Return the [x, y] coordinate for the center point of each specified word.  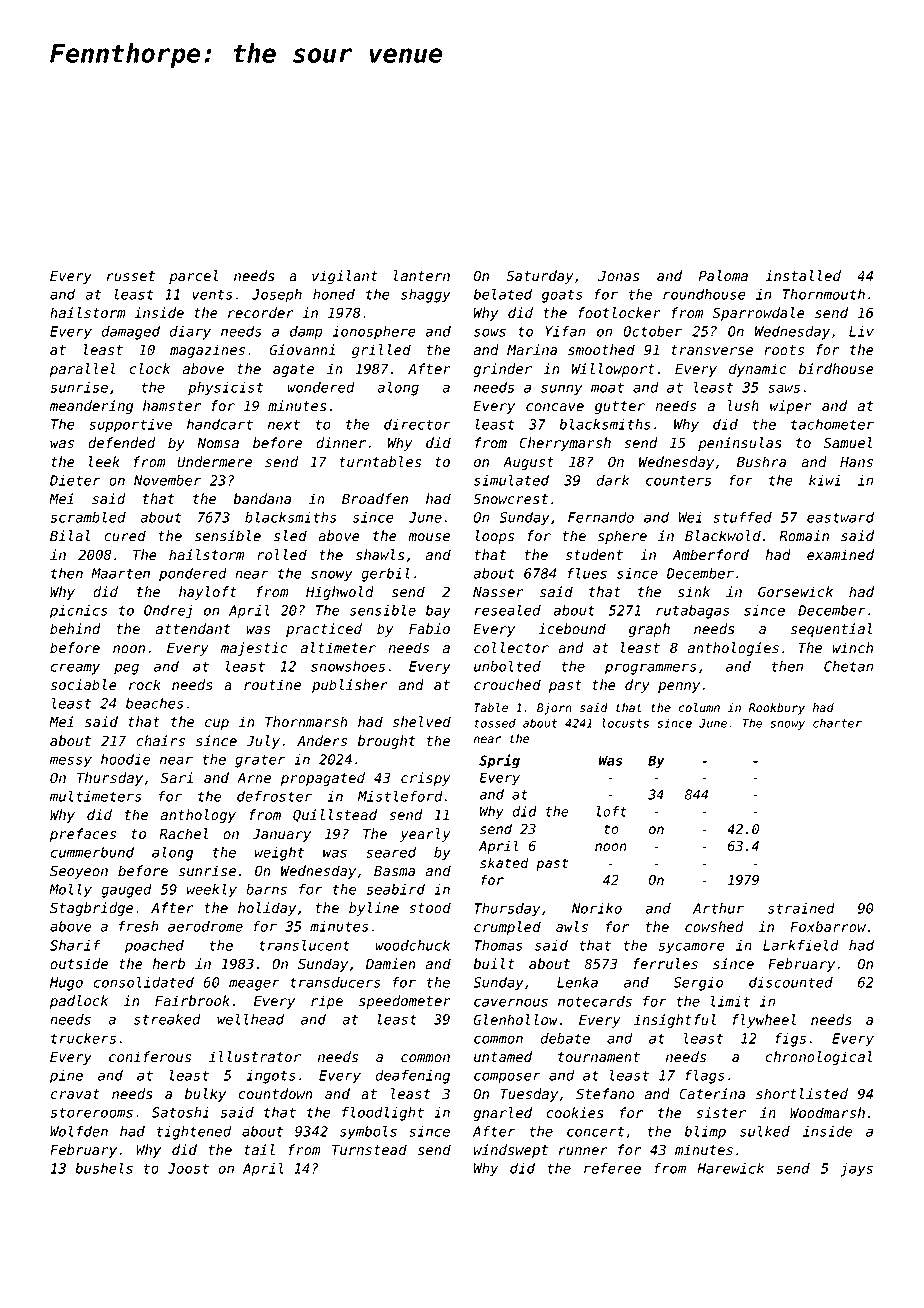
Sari [177, 777]
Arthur [718, 908]
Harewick [730, 1168]
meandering [91, 407]
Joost [188, 1168]
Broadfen [375, 498]
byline [374, 909]
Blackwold [723, 536]
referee [612, 1168]
